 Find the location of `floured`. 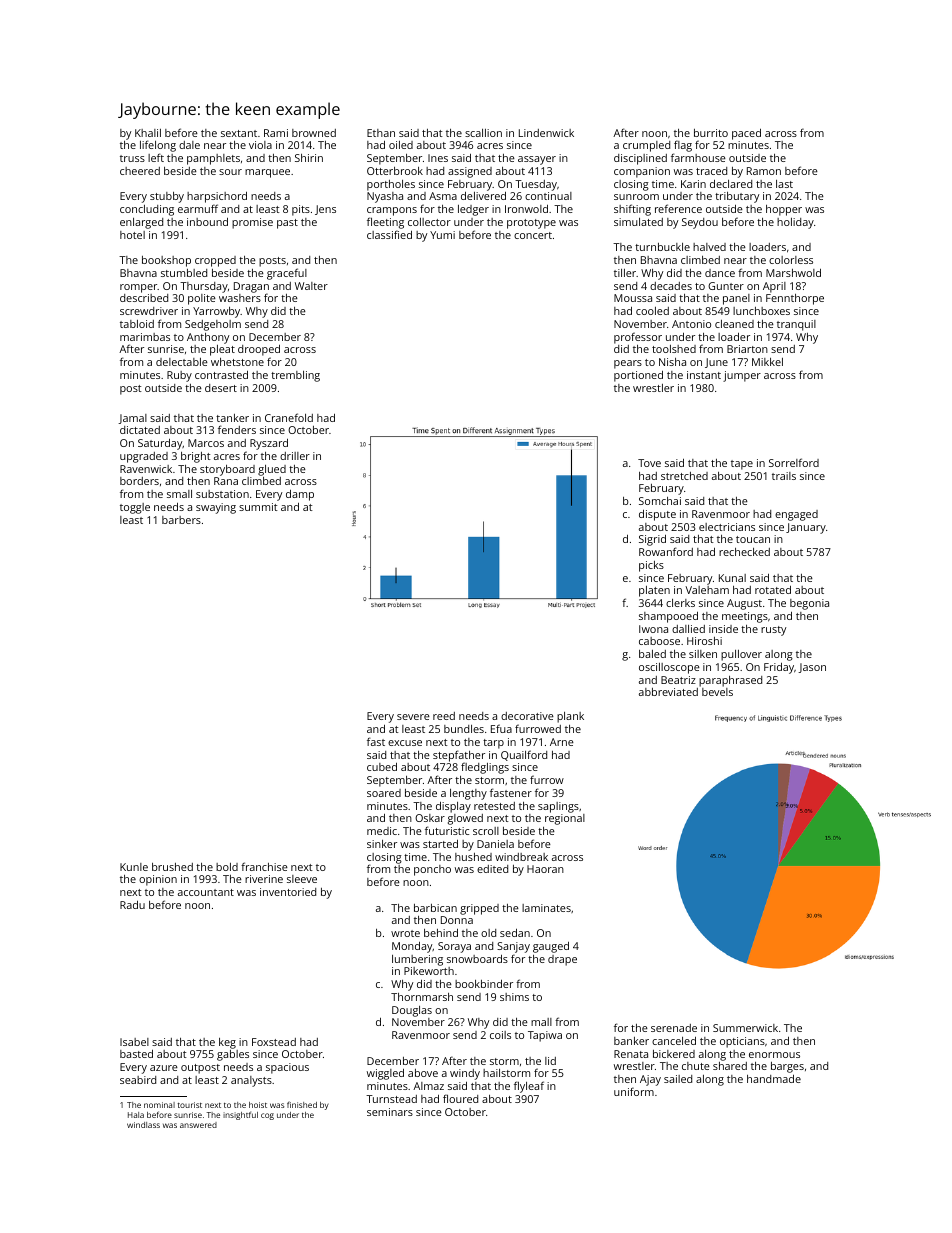

floured is located at coordinates (460, 1098).
